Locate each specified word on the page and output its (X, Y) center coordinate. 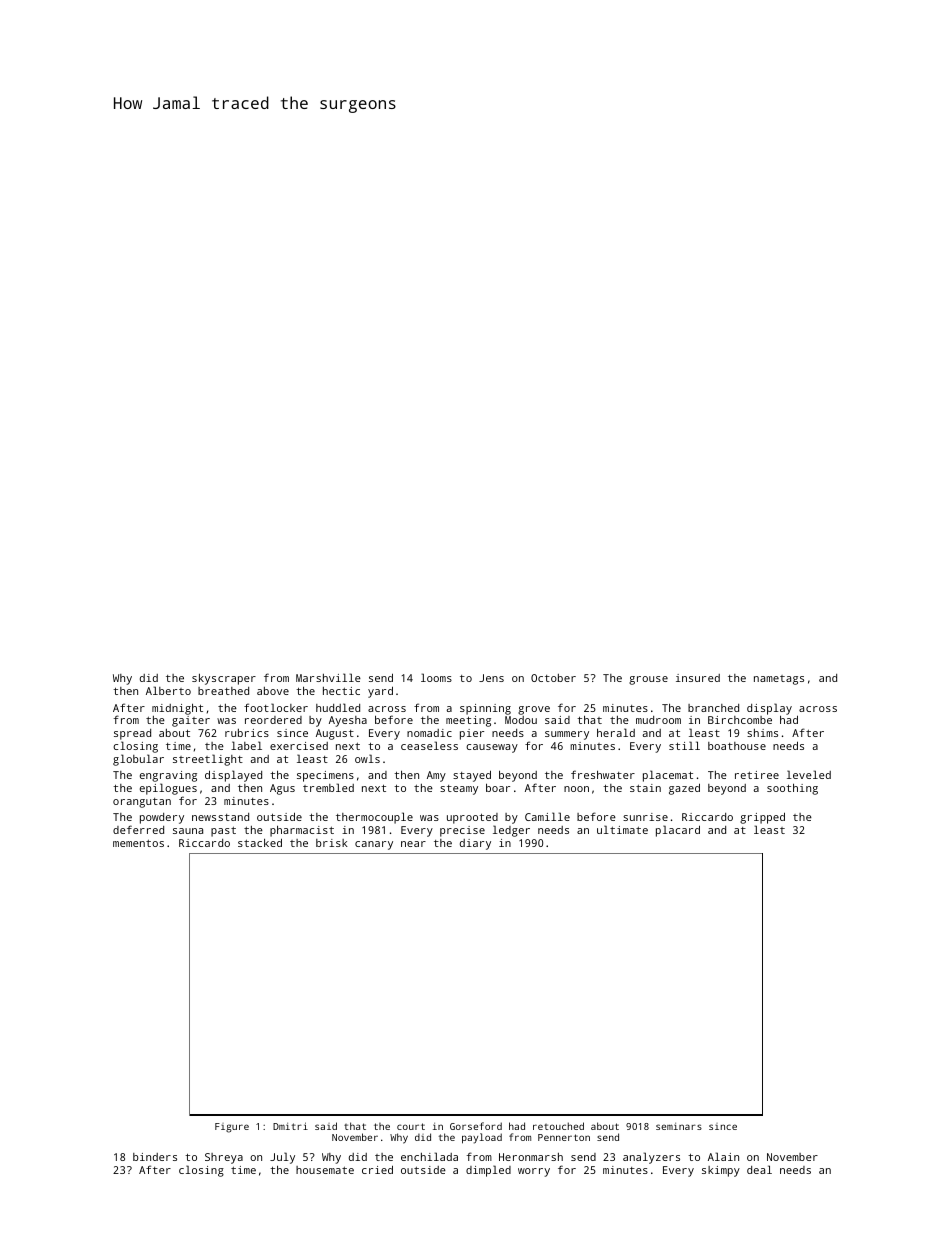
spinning (485, 709)
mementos (138, 843)
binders (155, 1157)
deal (759, 1169)
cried (377, 1169)
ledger (511, 831)
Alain (723, 1156)
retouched (558, 1126)
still (684, 745)
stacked (260, 842)
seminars (679, 1126)
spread (132, 734)
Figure (232, 1128)
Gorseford (476, 1126)
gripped (762, 818)
